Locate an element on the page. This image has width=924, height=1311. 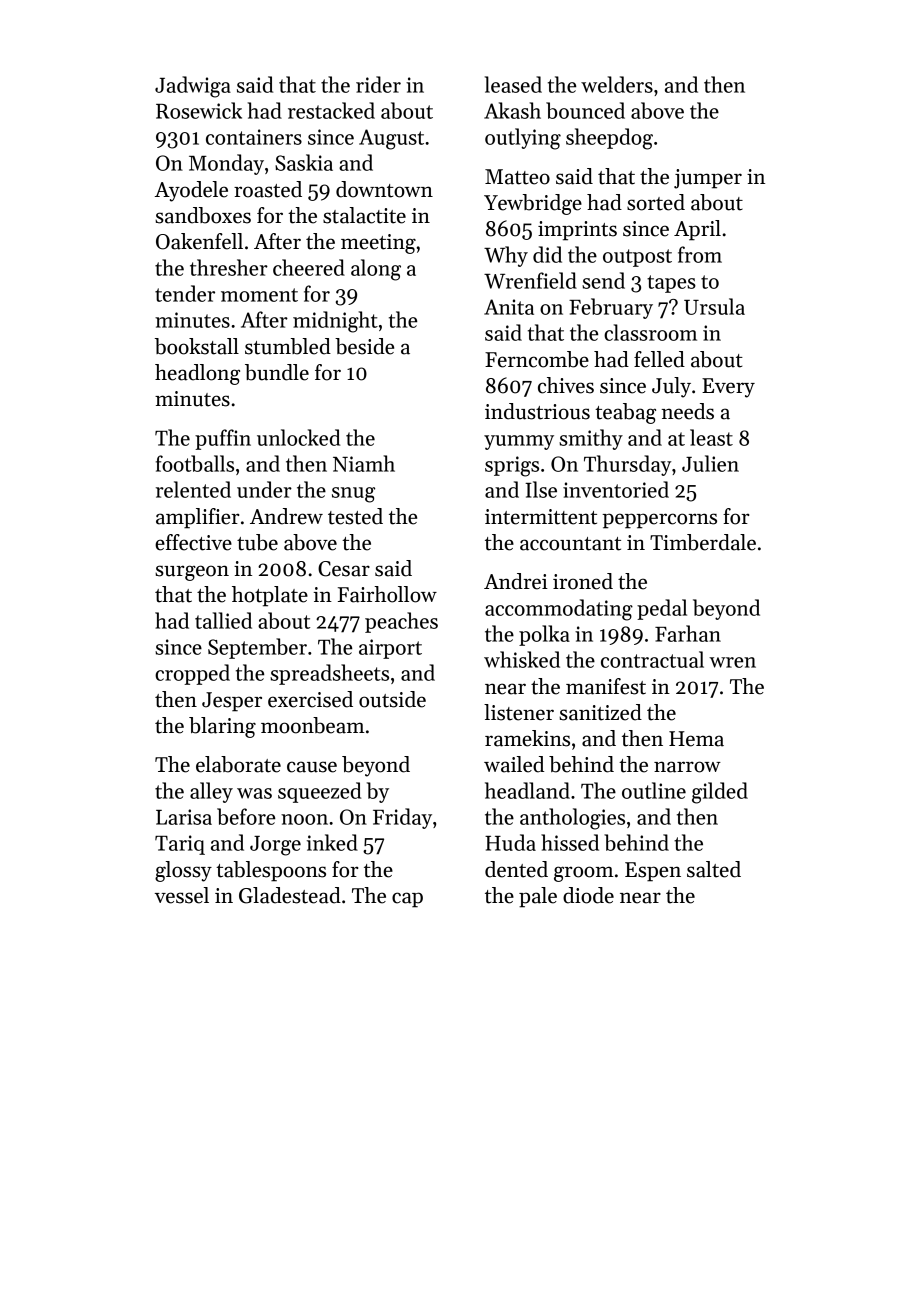
bundle is located at coordinates (277, 372).
